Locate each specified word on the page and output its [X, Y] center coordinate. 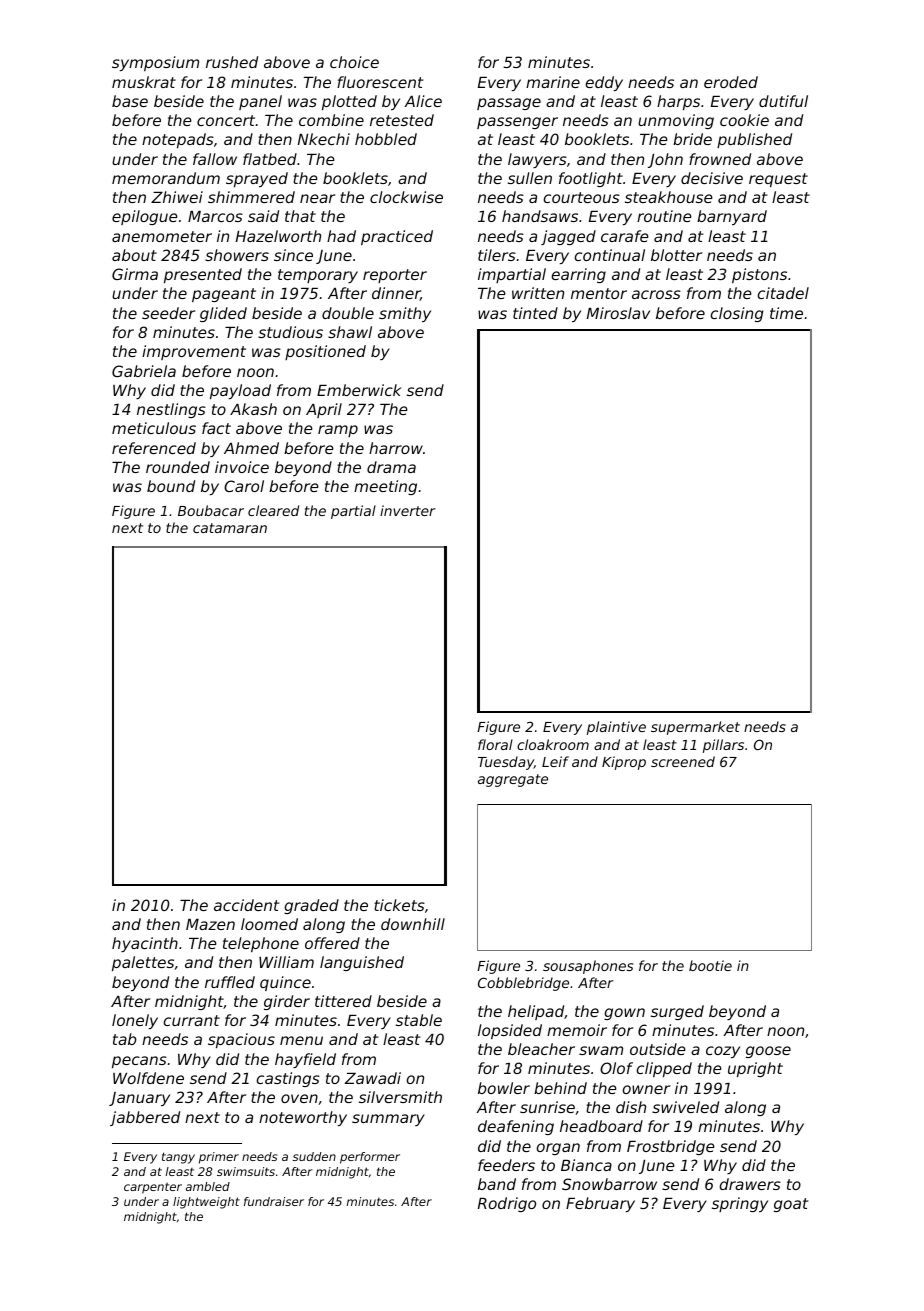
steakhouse [669, 197]
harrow [396, 448]
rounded [178, 467]
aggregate [513, 780]
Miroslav [618, 313]
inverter [408, 510]
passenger [517, 123]
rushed [232, 62]
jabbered [145, 1118]
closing [737, 314]
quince [285, 983]
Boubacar [211, 510]
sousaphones [588, 967]
